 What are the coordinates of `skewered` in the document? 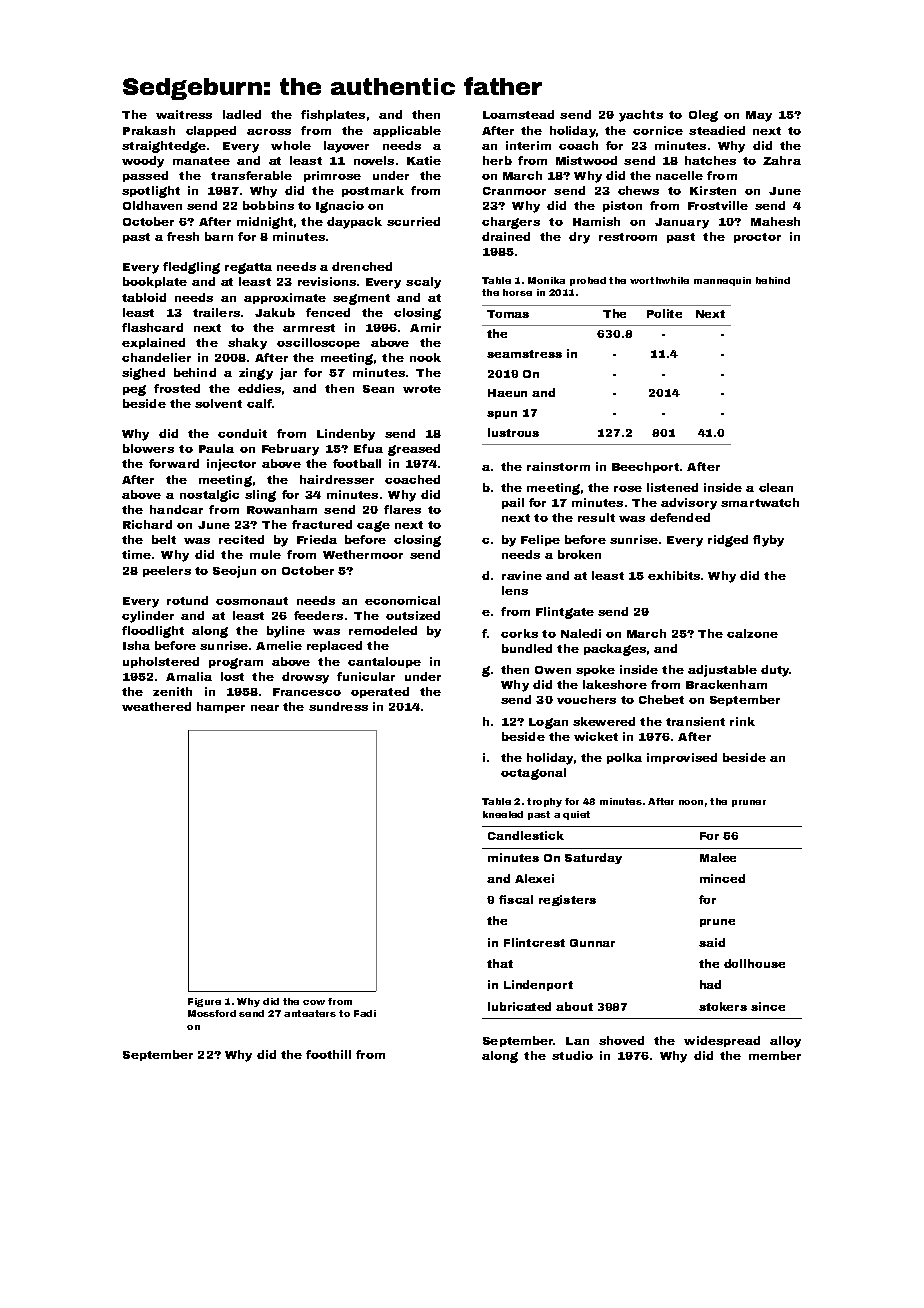 It's located at (604, 721).
